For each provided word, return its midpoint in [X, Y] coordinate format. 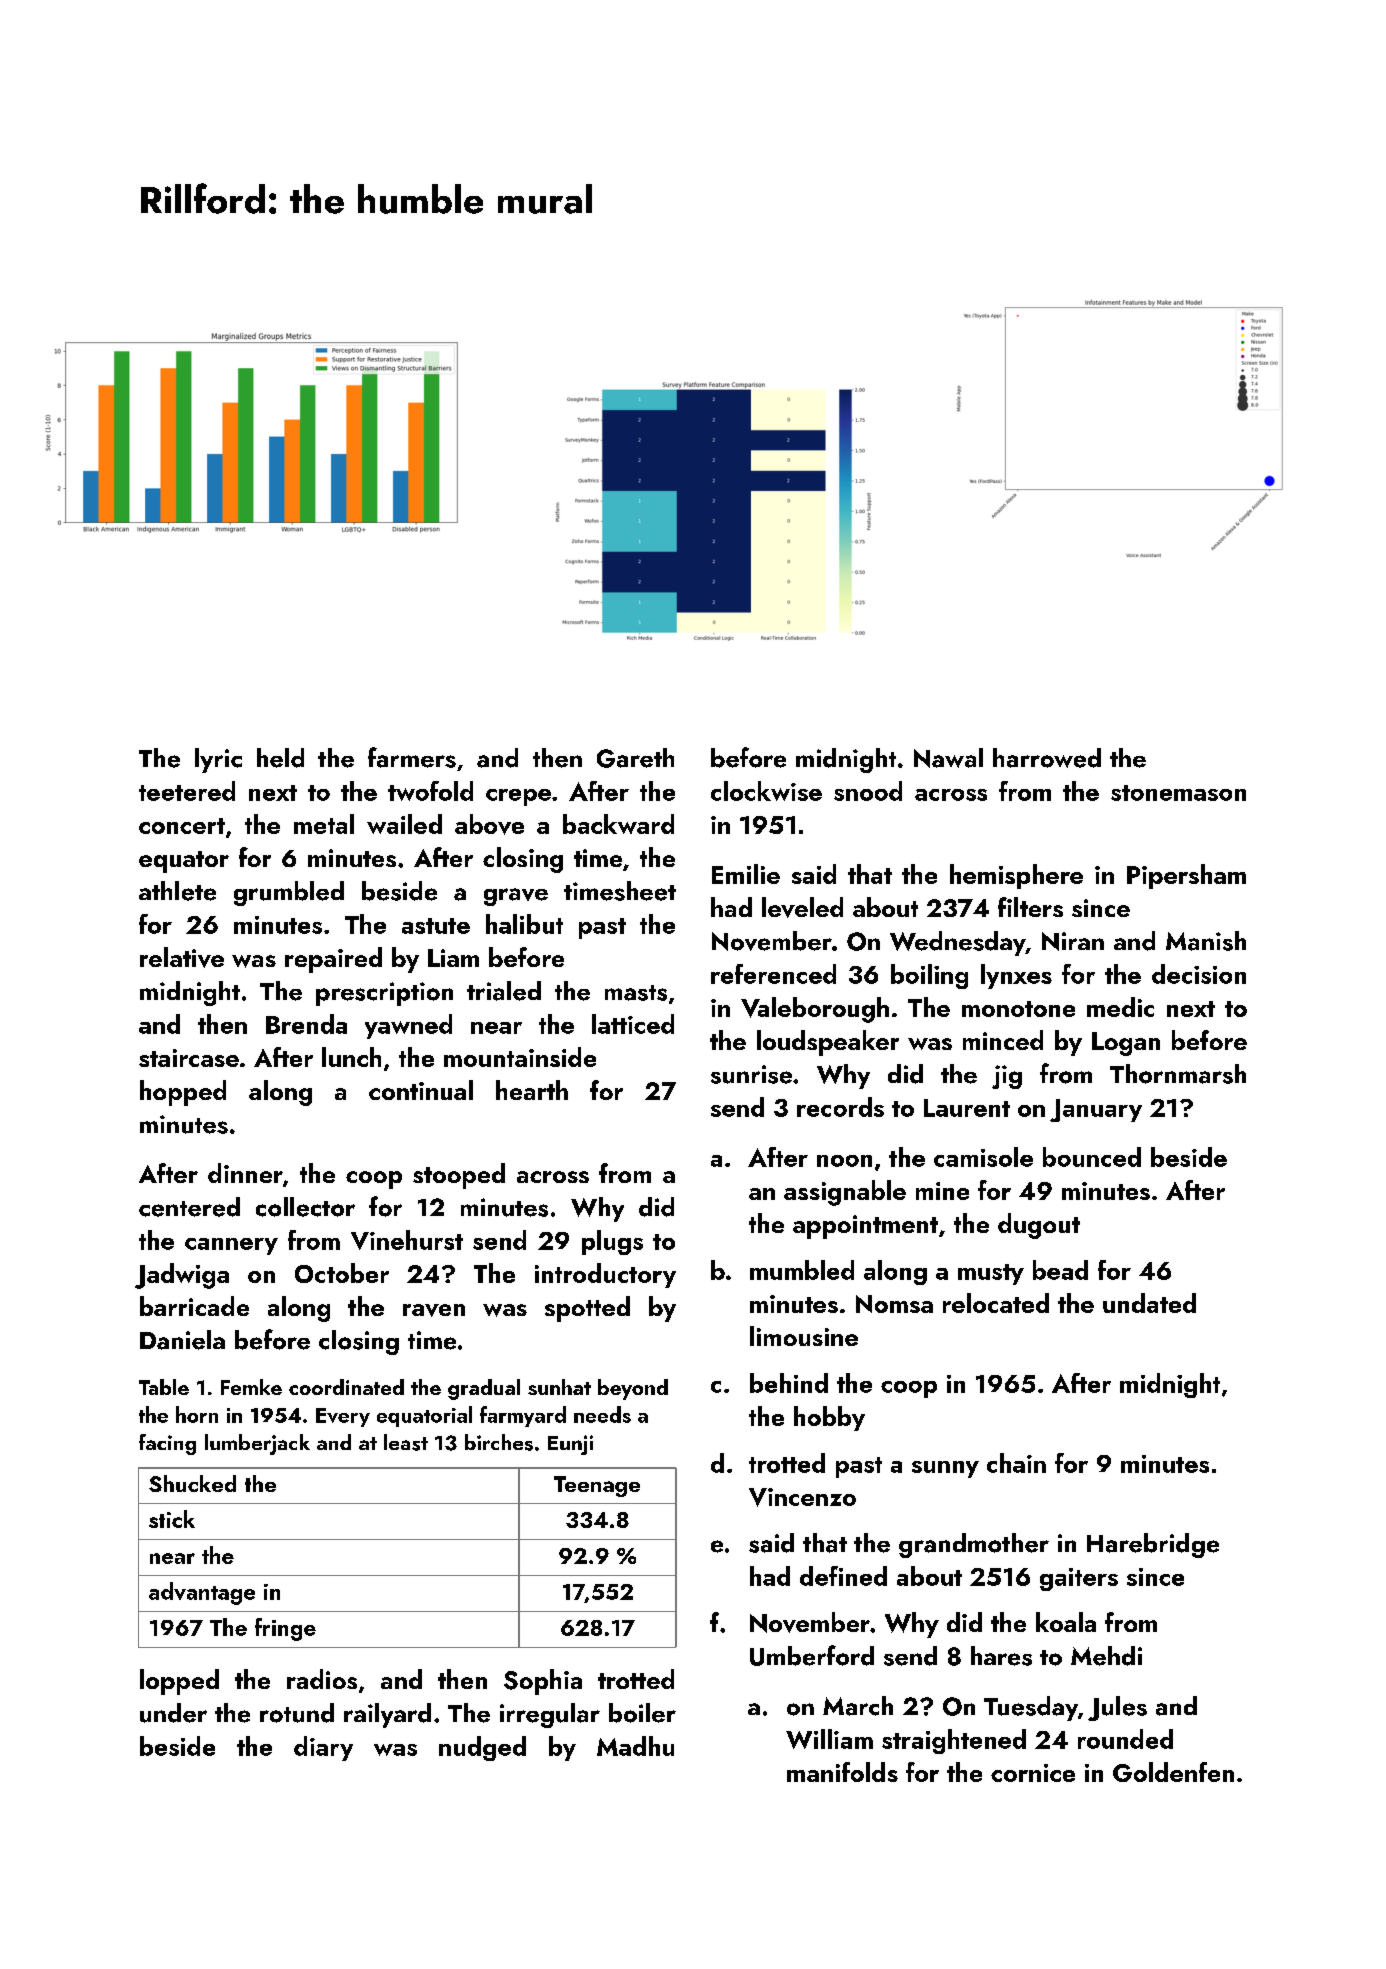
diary [323, 1748]
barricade [194, 1306]
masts [636, 993]
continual [421, 1090]
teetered [187, 791]
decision [1199, 974]
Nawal [948, 758]
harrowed [1047, 758]
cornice [1033, 1773]
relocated [996, 1303]
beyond [633, 1389]
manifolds [842, 1772]
